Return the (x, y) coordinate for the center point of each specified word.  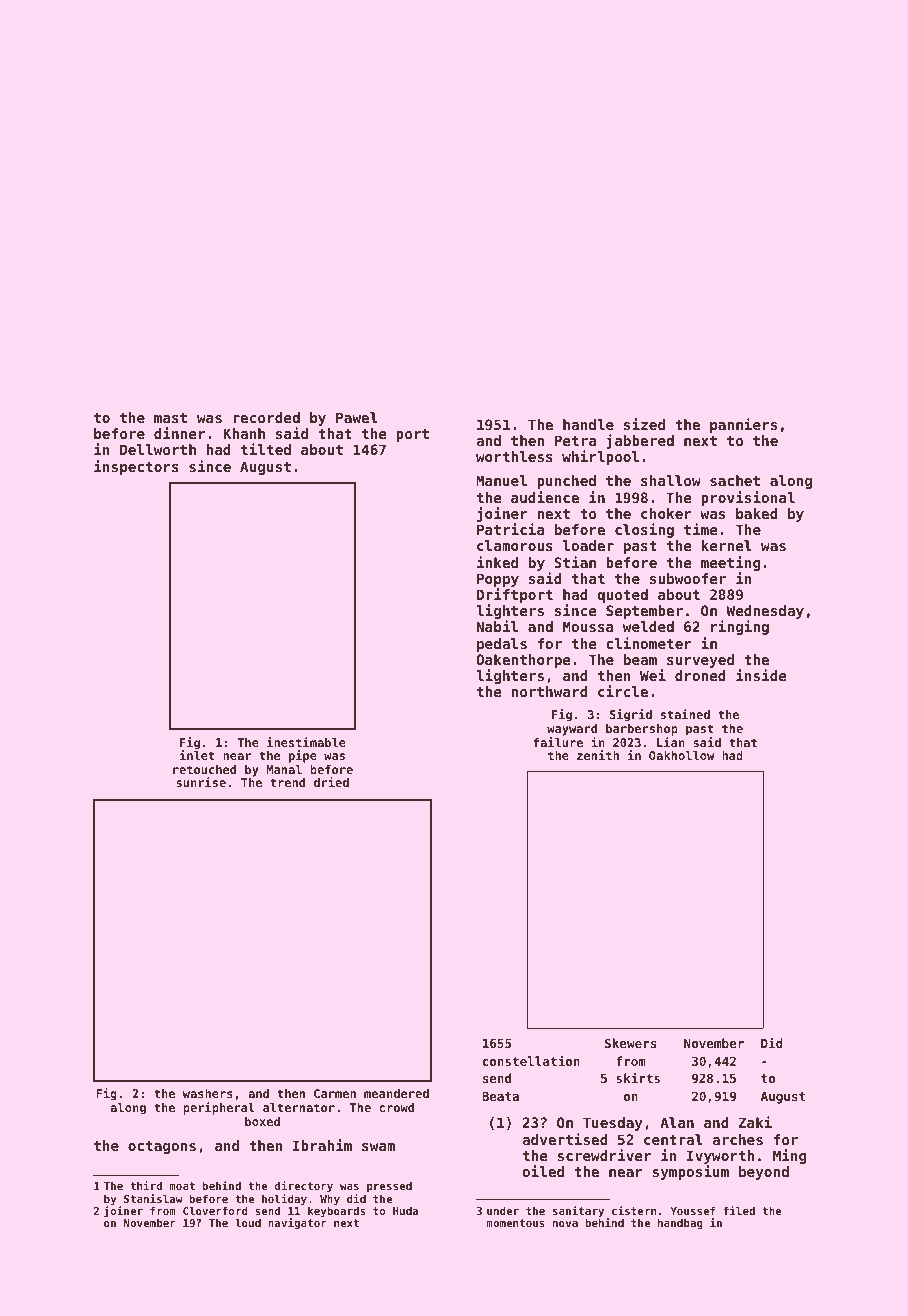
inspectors (136, 467)
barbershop (642, 730)
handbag (680, 1223)
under (503, 1210)
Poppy (498, 580)
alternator (299, 1107)
